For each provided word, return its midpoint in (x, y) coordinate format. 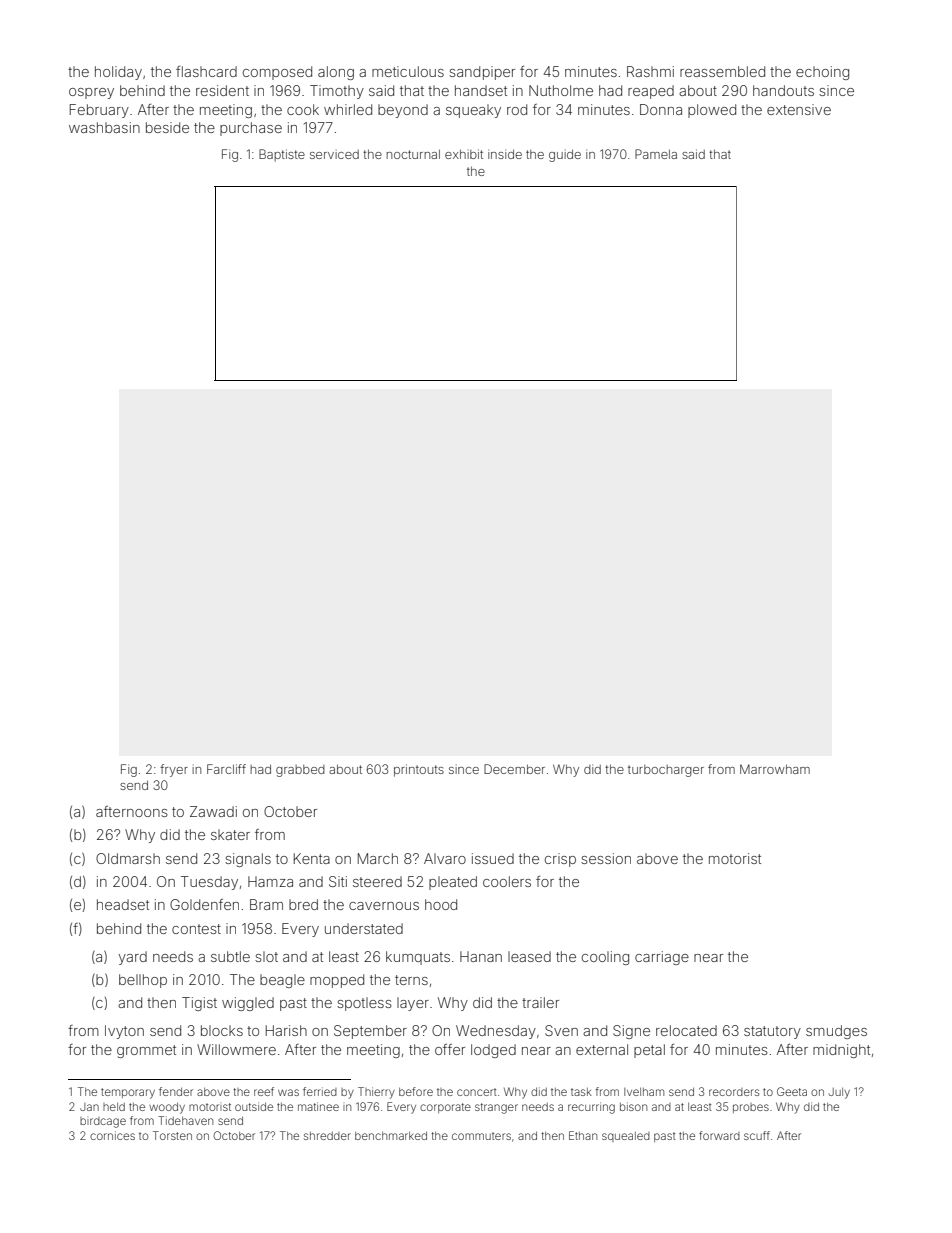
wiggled (248, 1004)
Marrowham (775, 769)
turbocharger (666, 771)
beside (167, 127)
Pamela (656, 154)
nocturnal (413, 154)
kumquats (418, 958)
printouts (419, 770)
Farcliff (226, 769)
